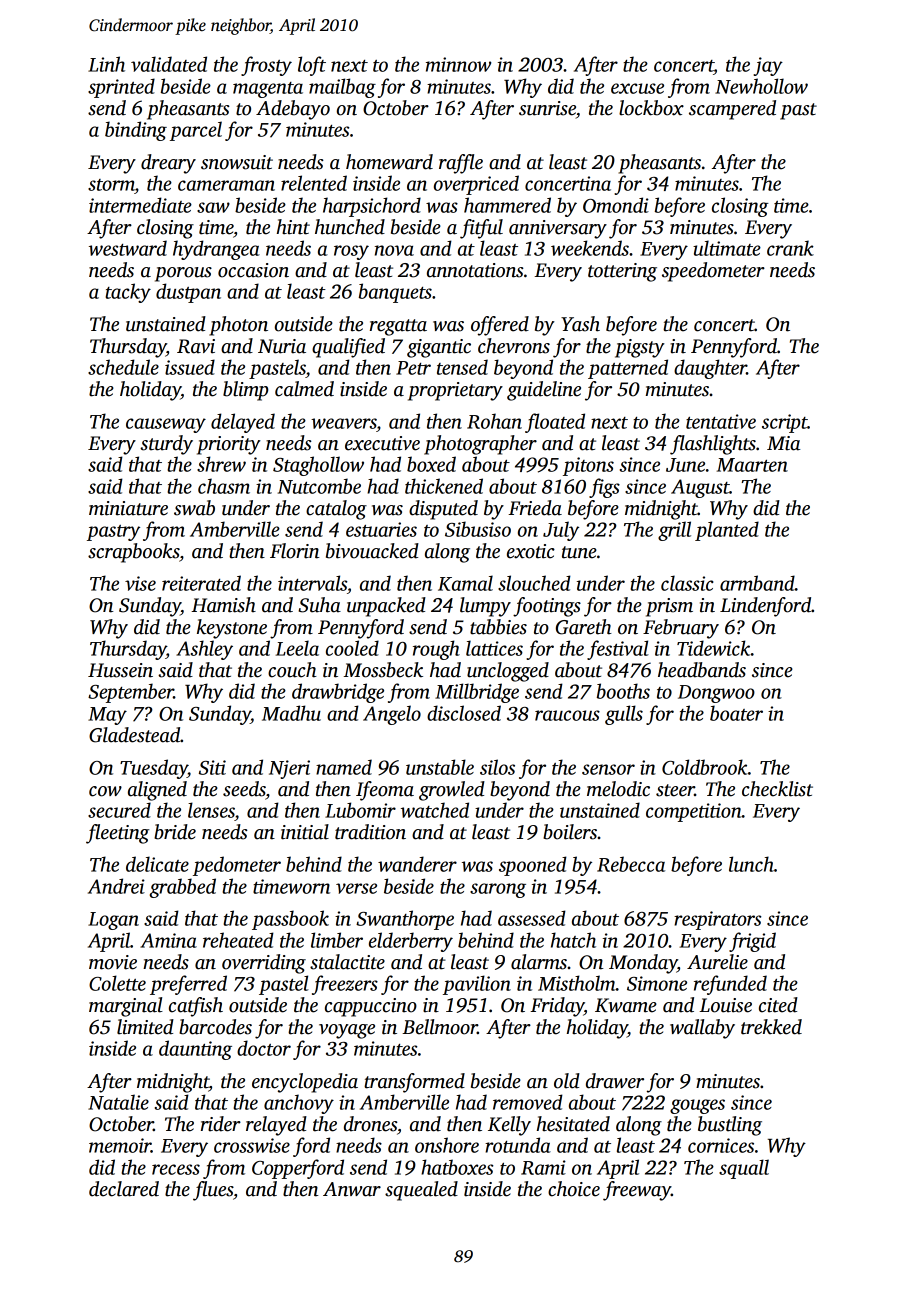  Describe the element at coordinates (421, 1191) in the screenshot. I see `squealed` at that location.
